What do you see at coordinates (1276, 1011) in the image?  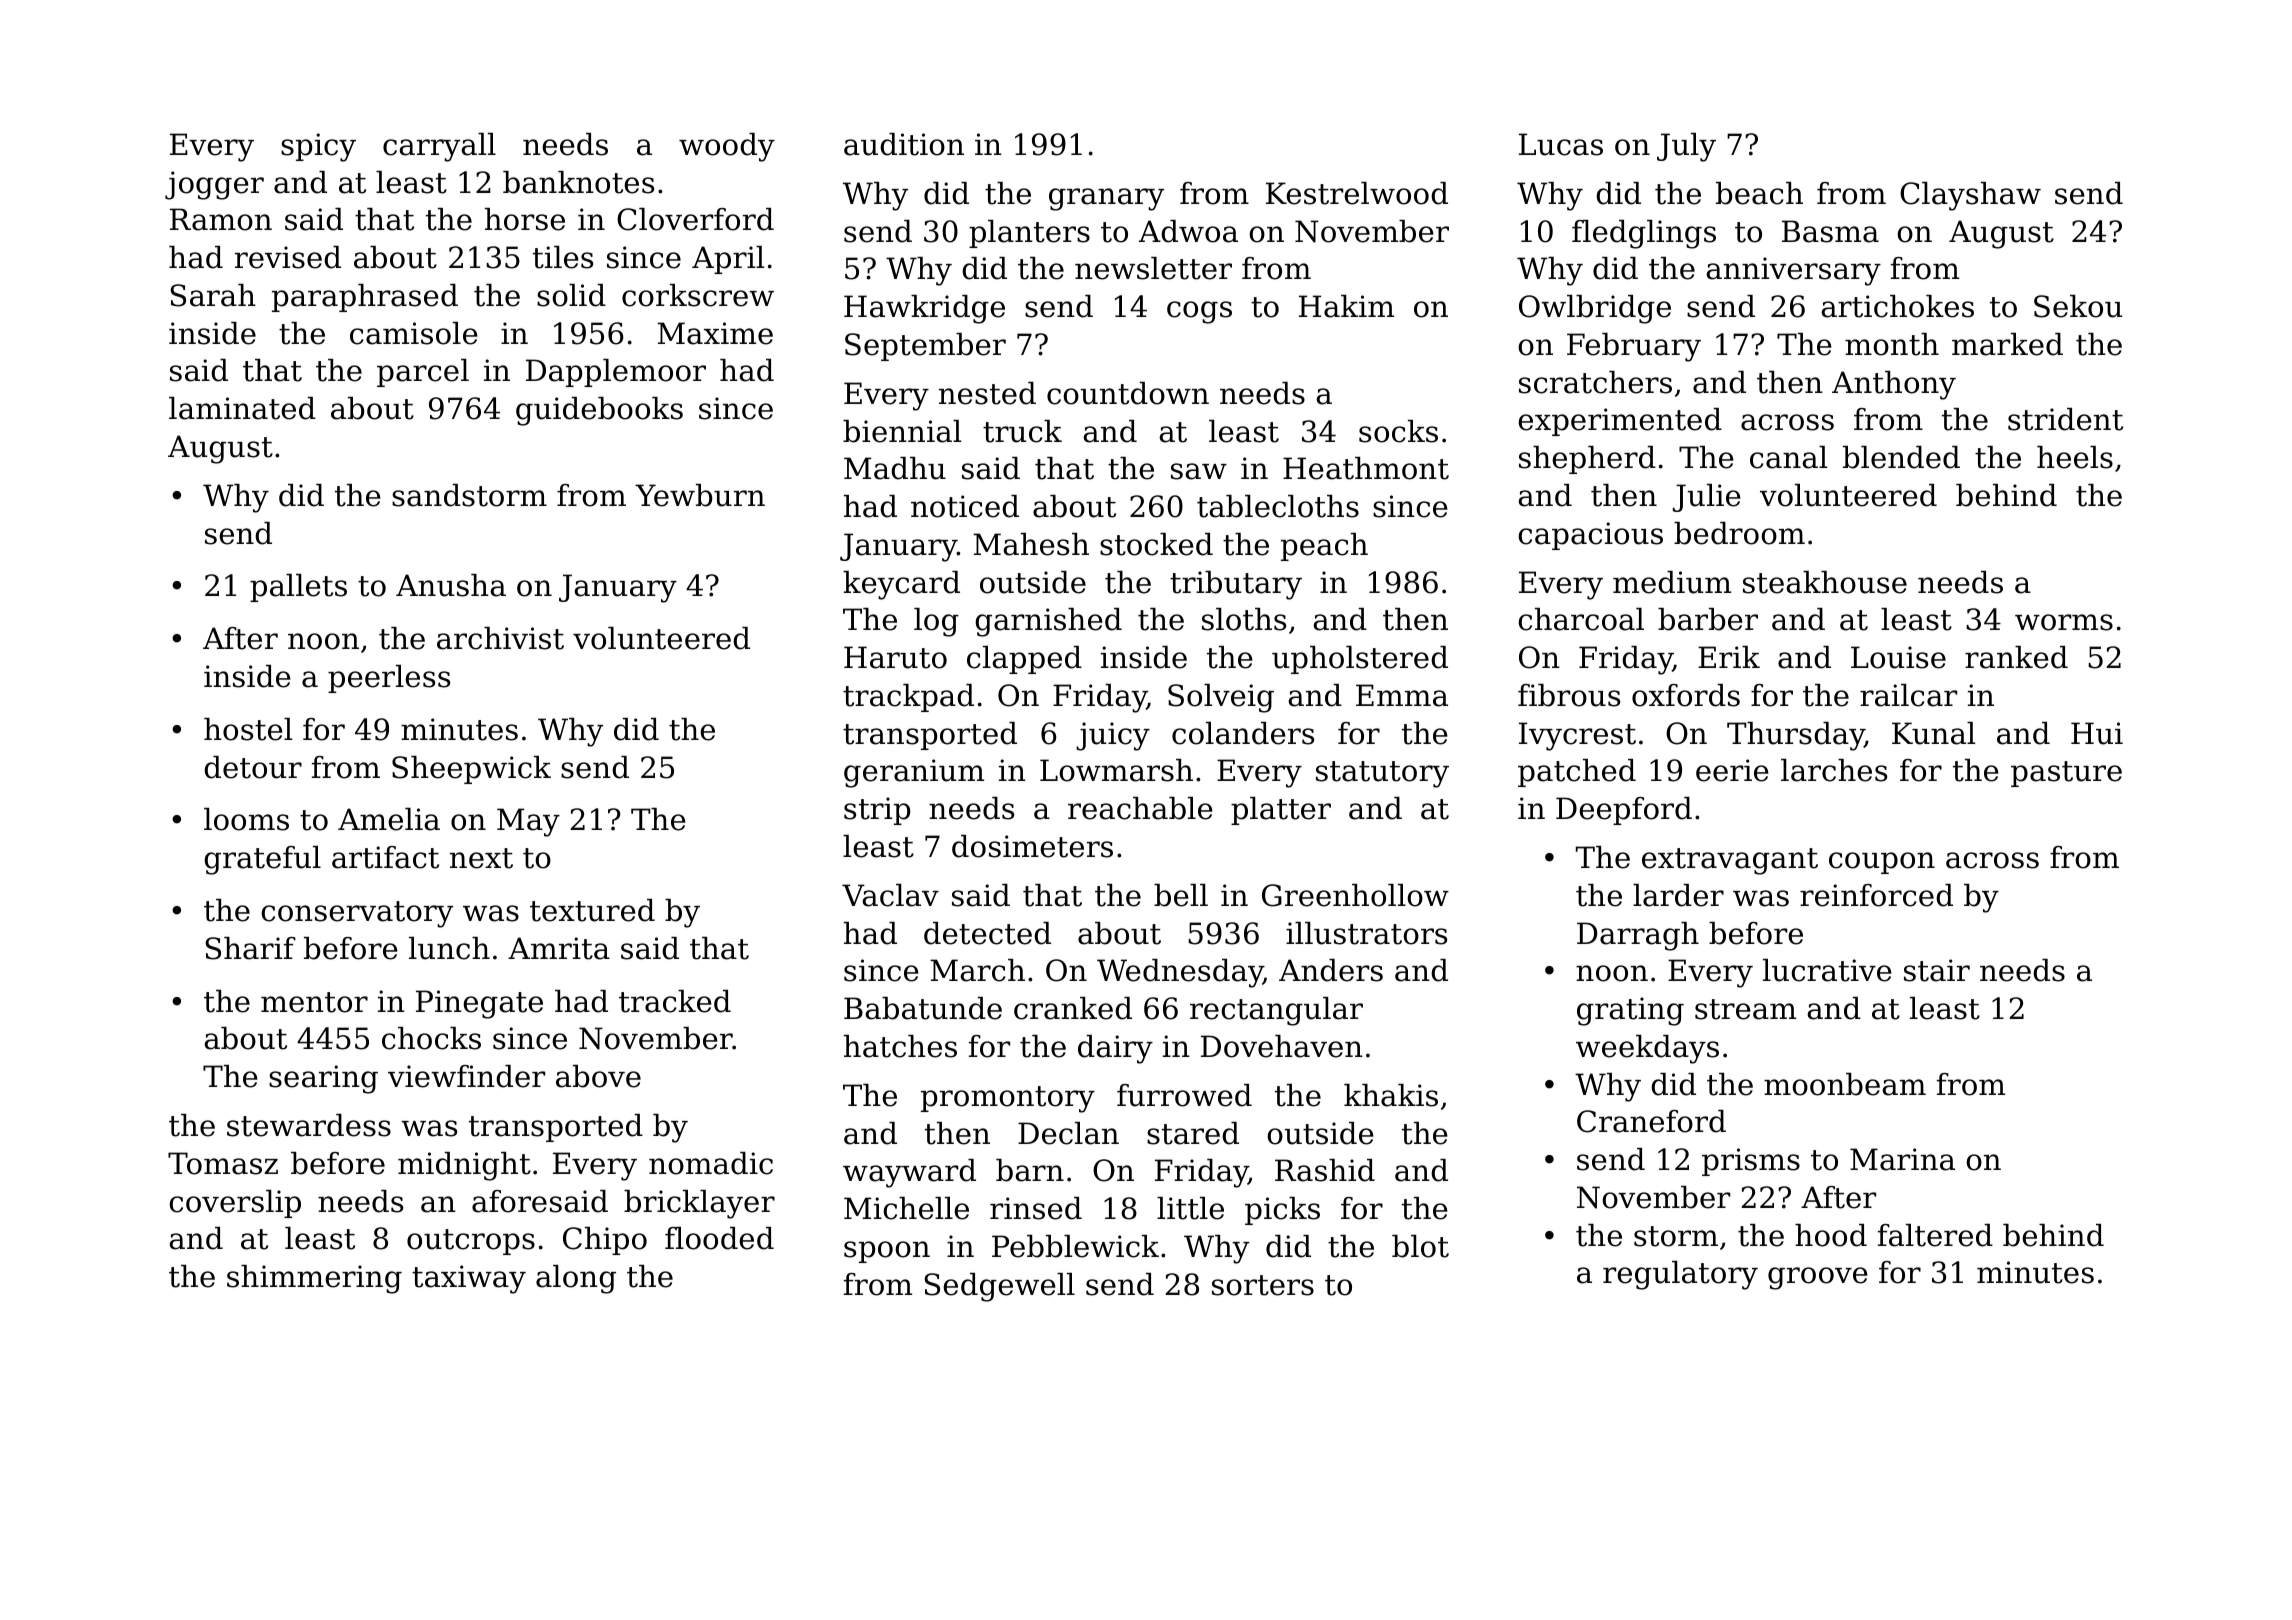 I see `rectangular` at bounding box center [1276, 1011].
